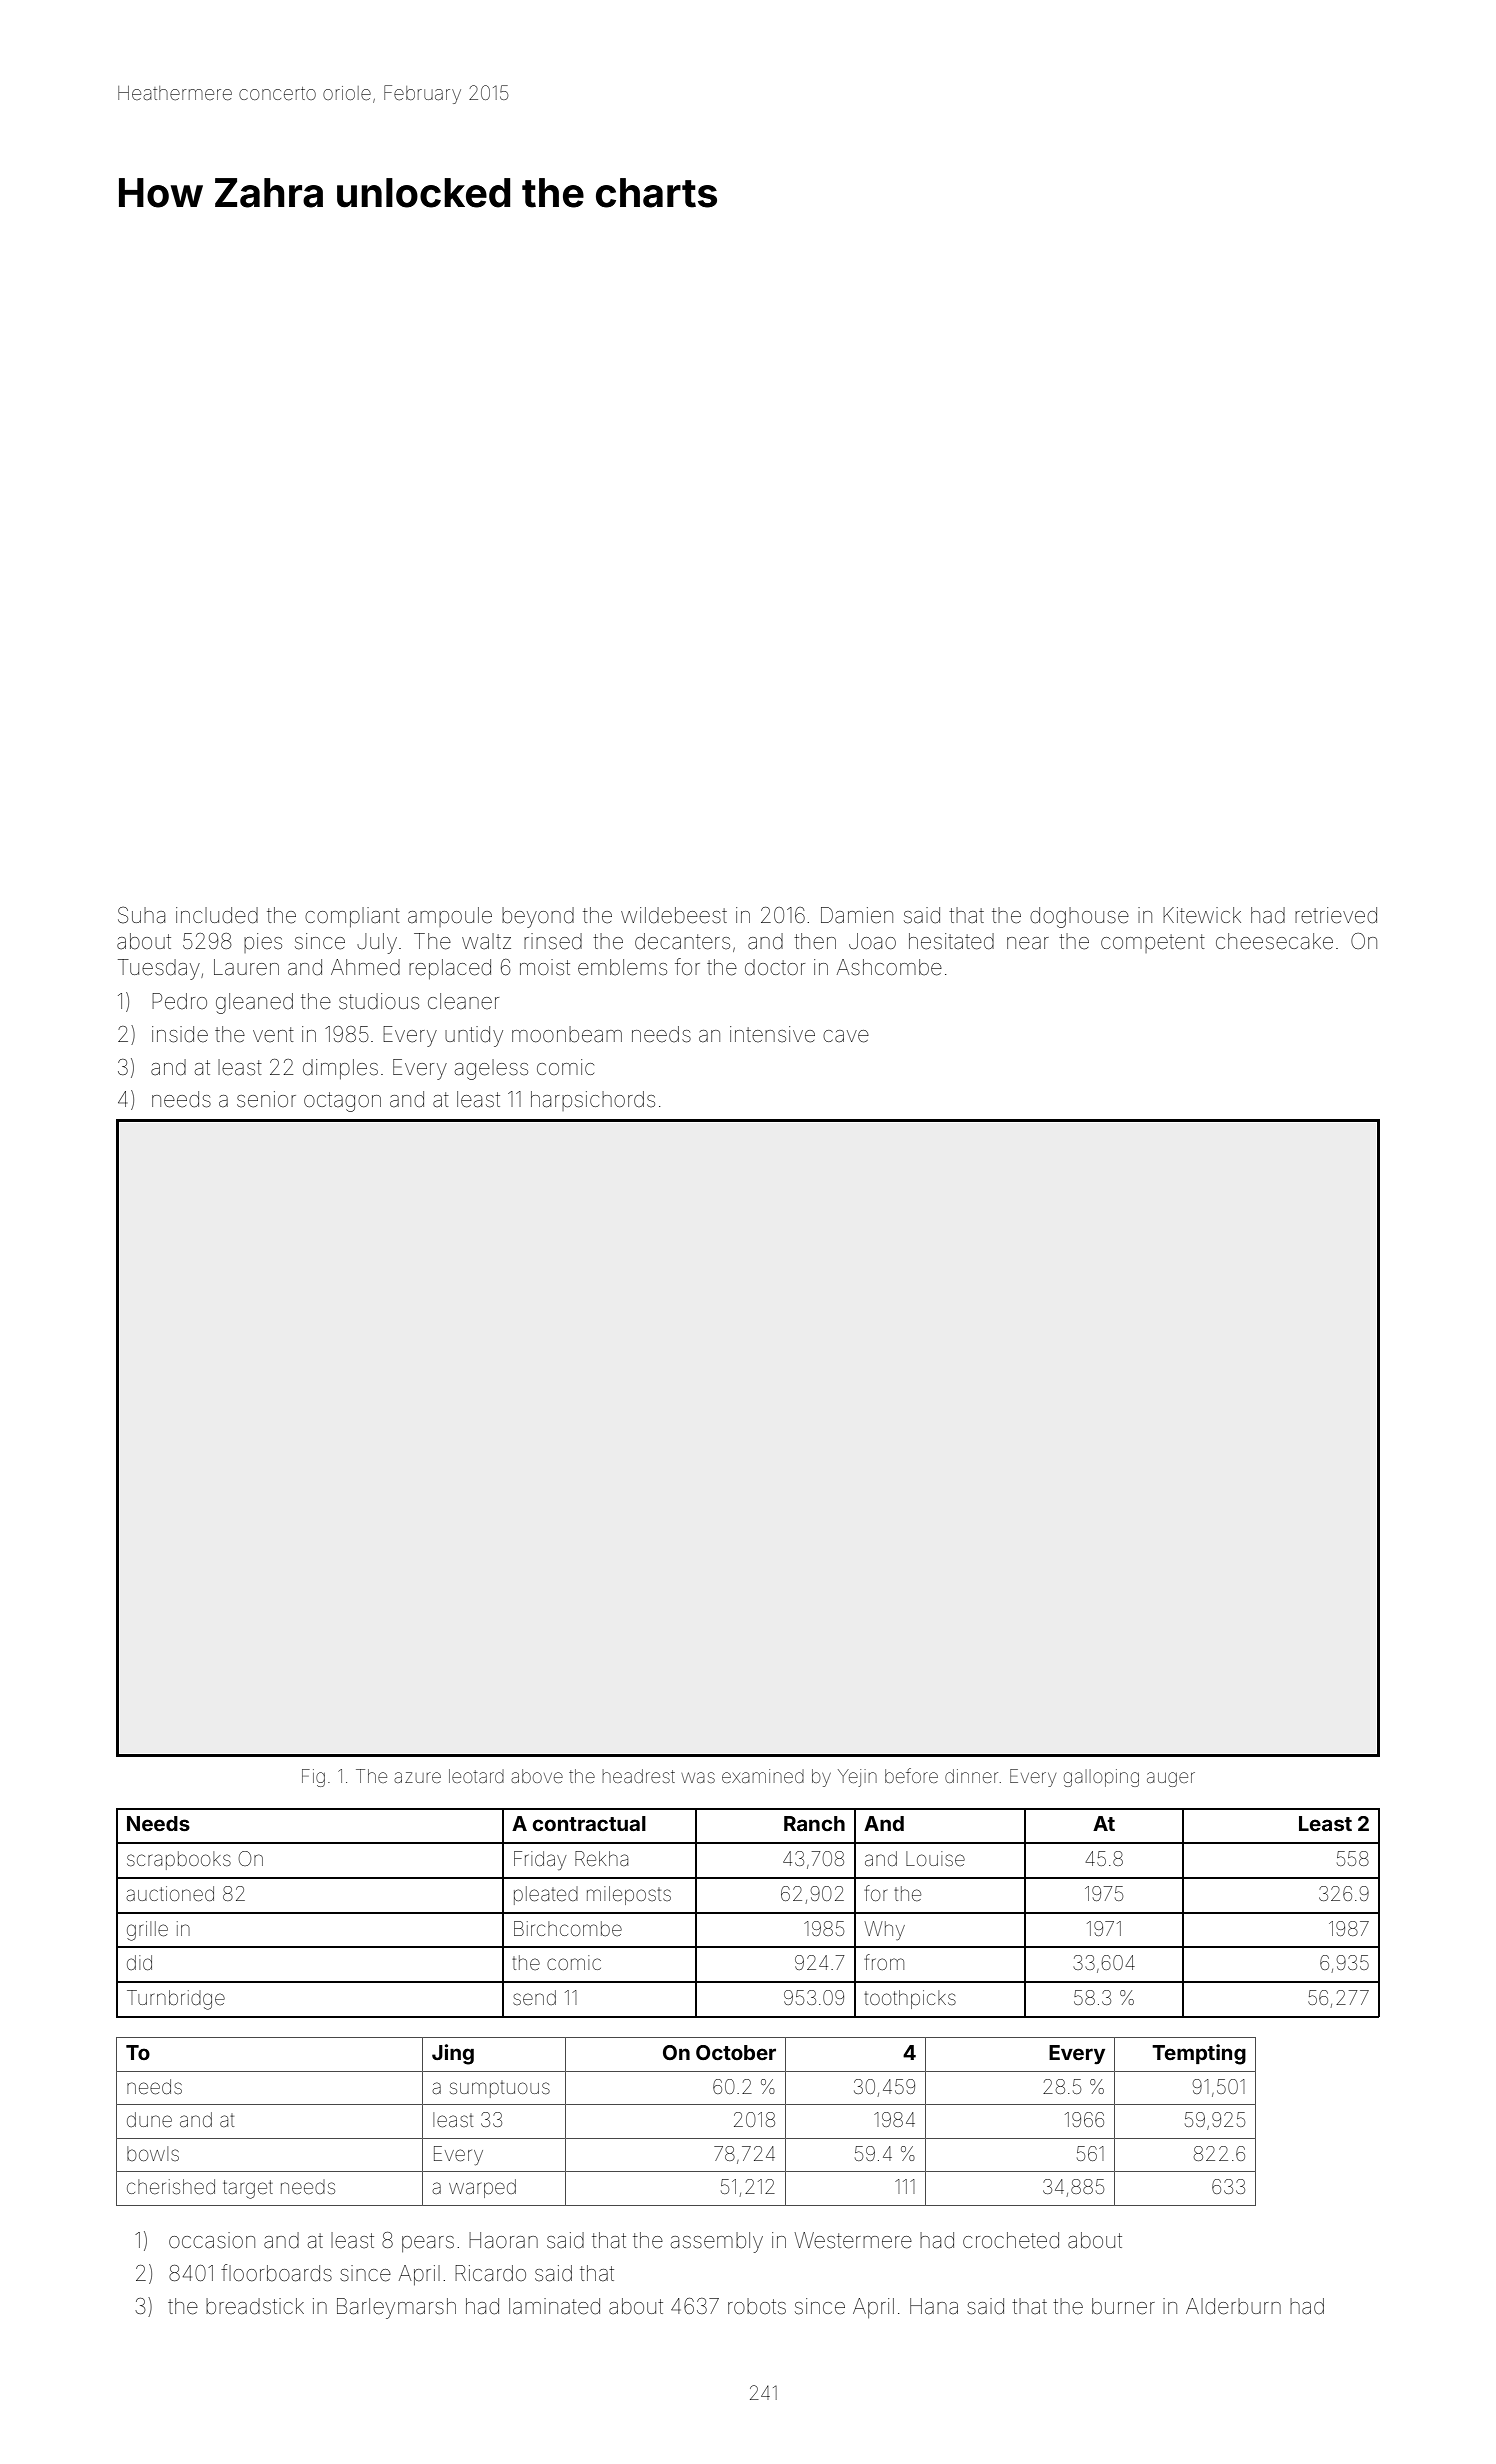 The height and width of the page is (2464, 1496). Describe the element at coordinates (846, 1036) in the page. I see `cave` at that location.
